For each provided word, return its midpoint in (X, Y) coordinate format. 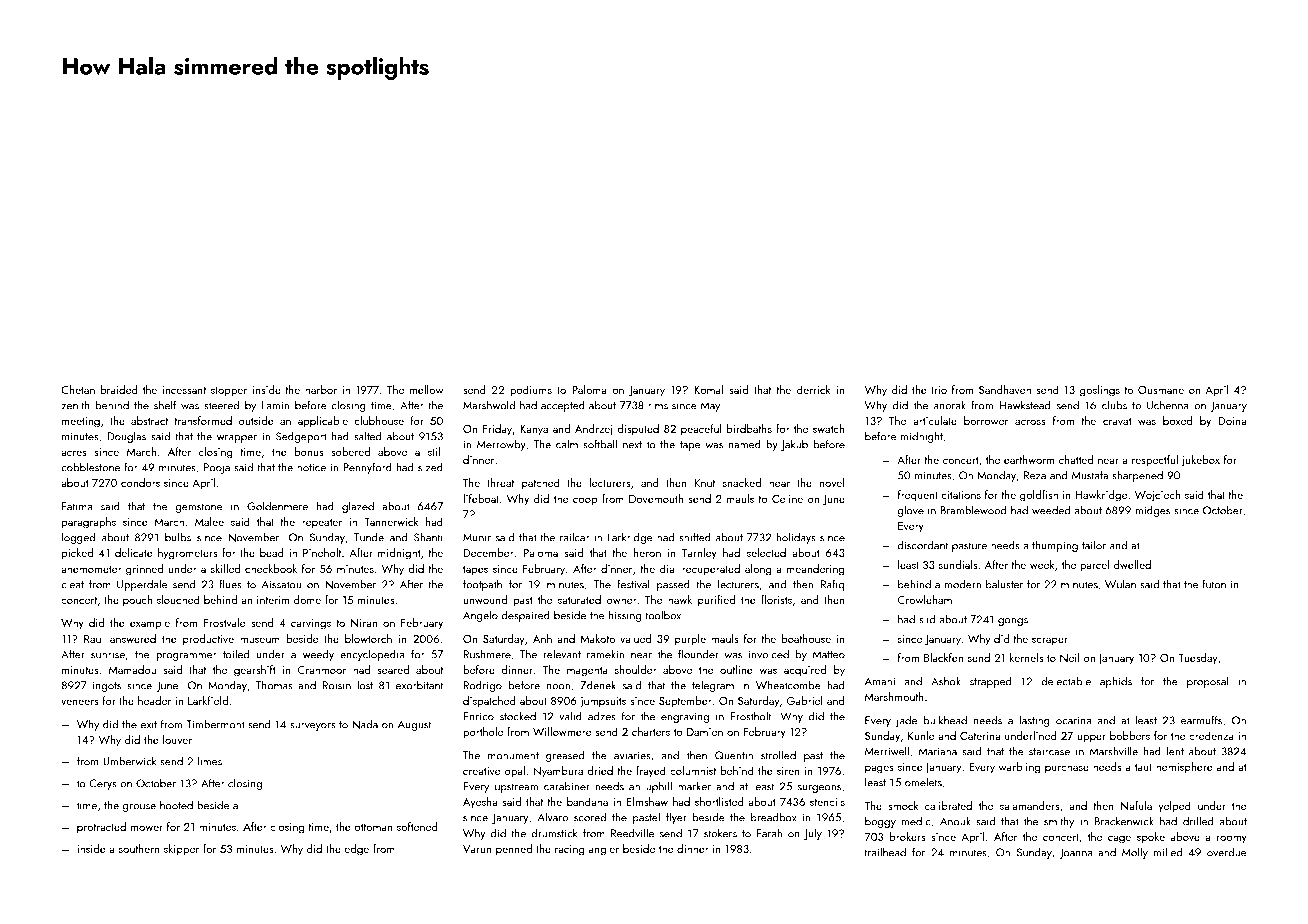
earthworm (1029, 459)
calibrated (948, 805)
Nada (365, 724)
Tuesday (1197, 659)
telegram (713, 686)
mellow (426, 389)
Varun (477, 849)
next (632, 445)
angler (604, 850)
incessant (184, 390)
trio (939, 390)
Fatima (77, 506)
